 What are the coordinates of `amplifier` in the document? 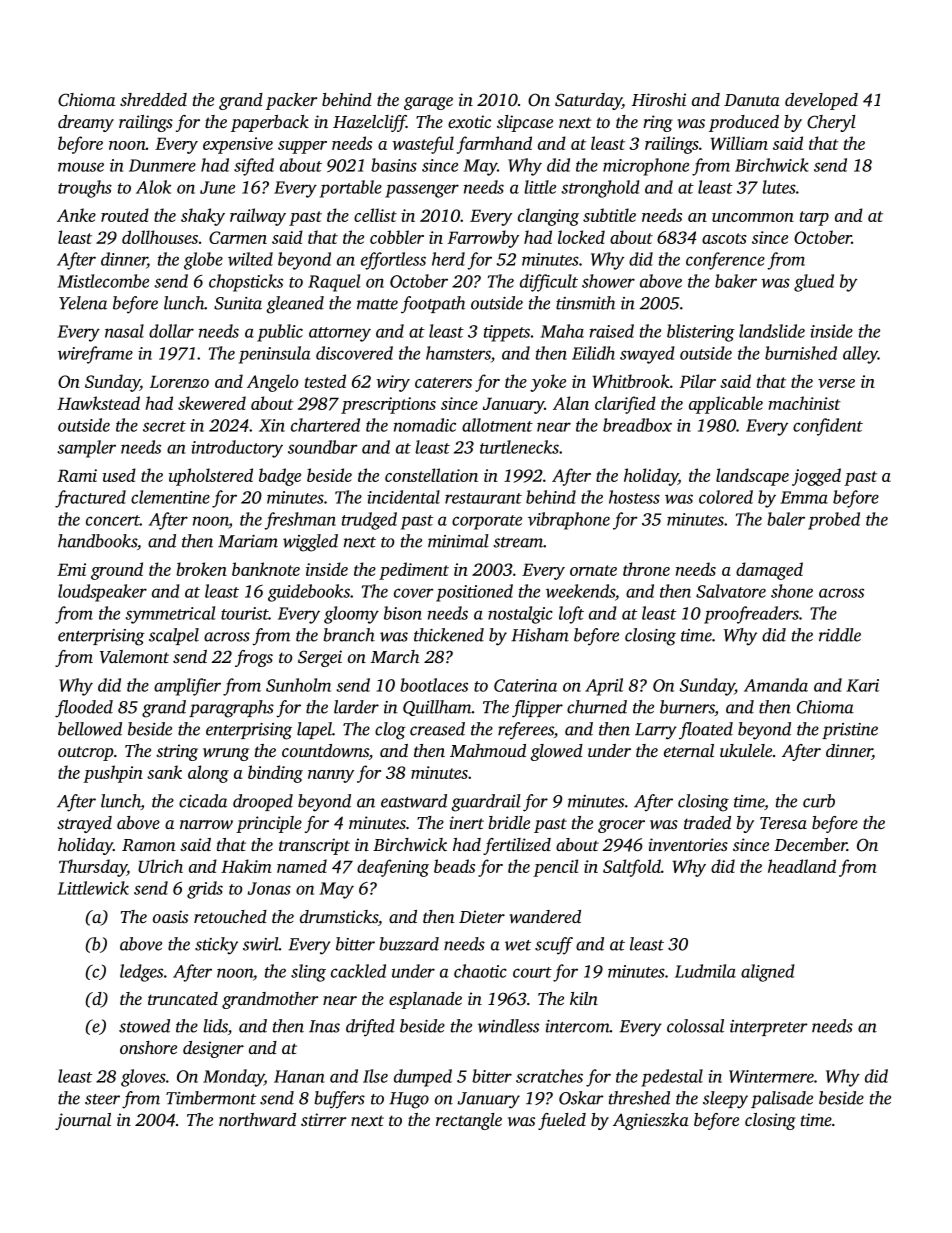 It's located at (187, 687).
